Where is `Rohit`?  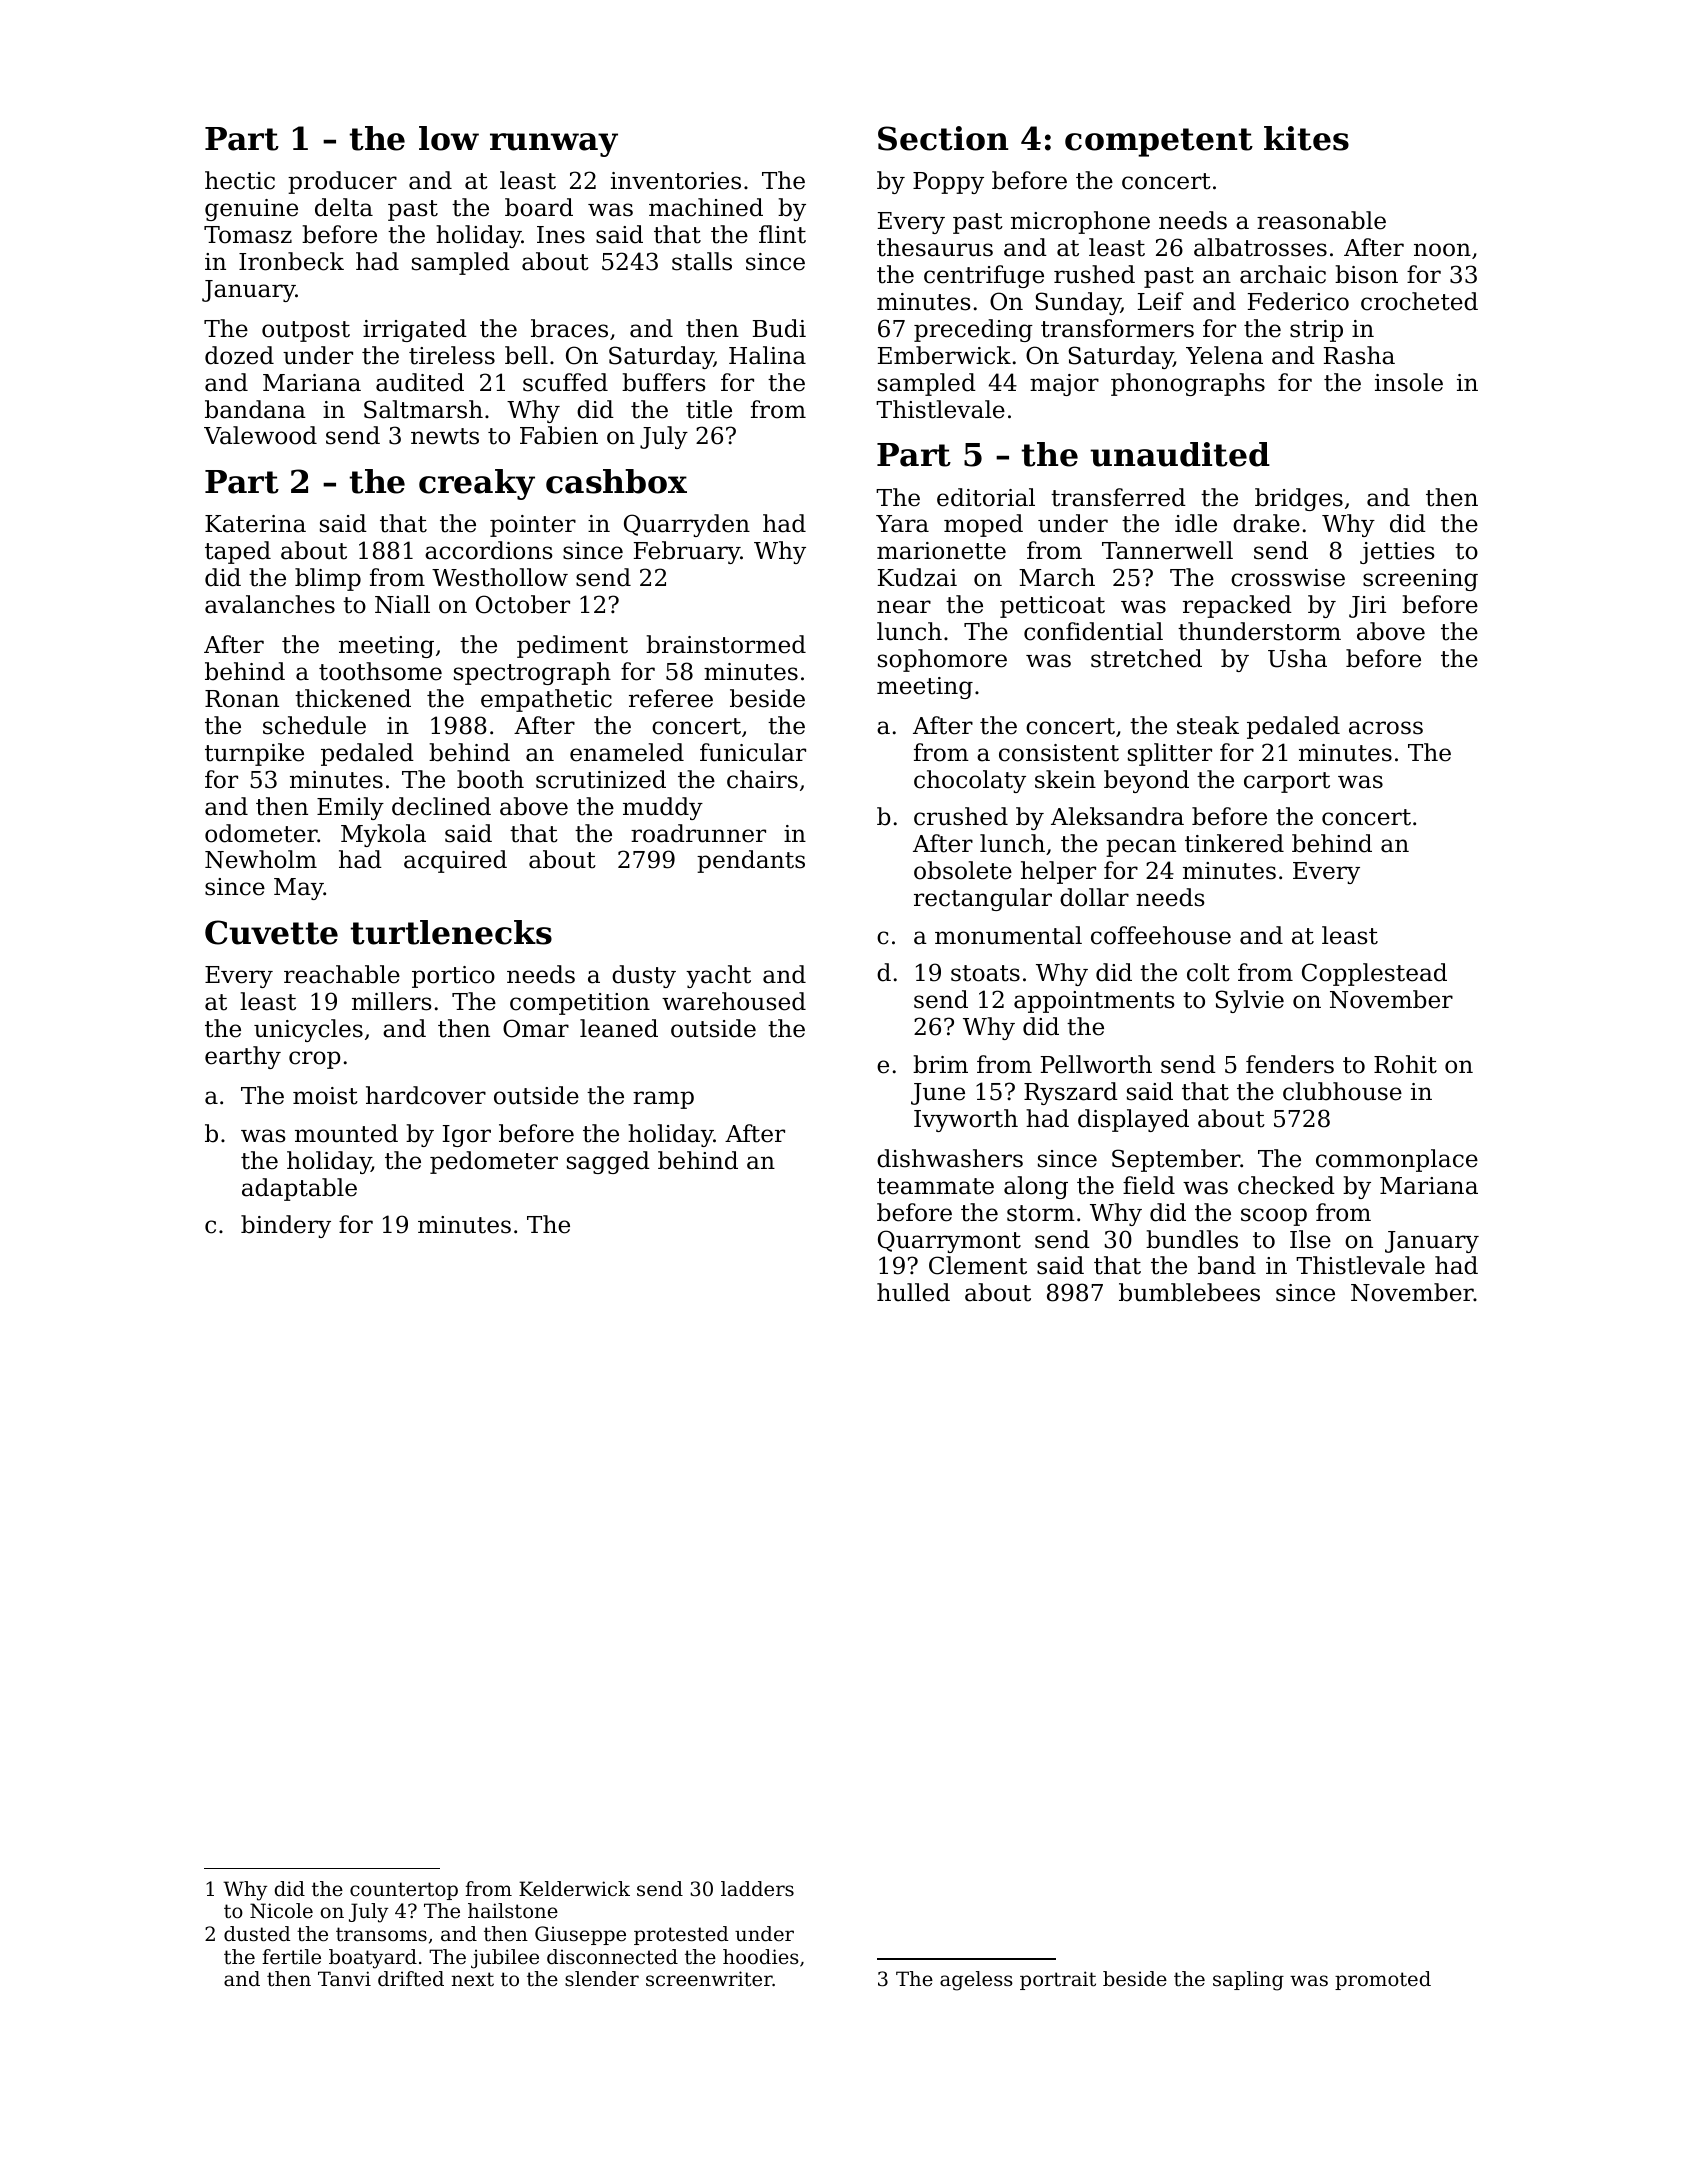 Rohit is located at coordinates (1405, 1064).
